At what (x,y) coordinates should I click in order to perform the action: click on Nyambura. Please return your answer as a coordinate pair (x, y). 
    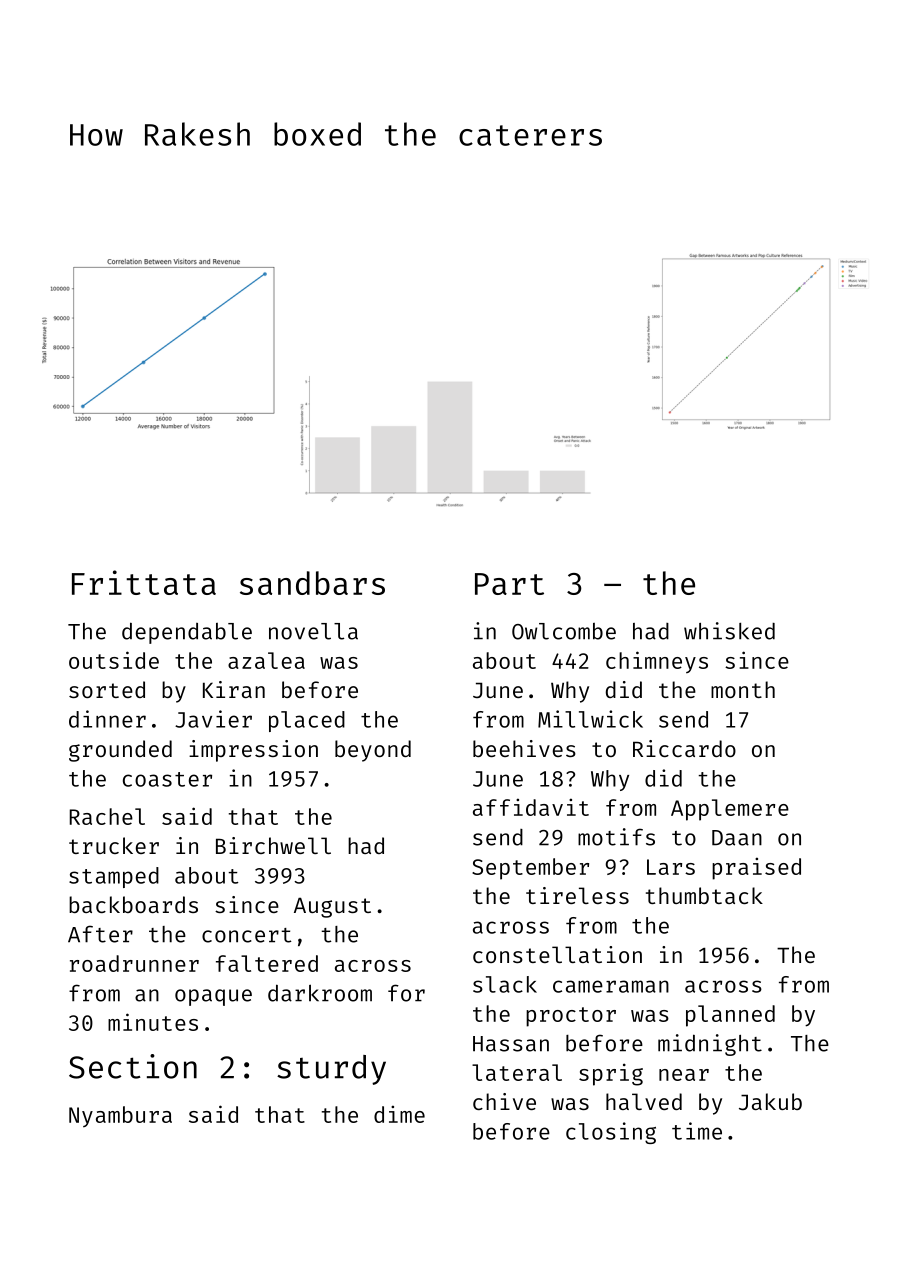
    Looking at the image, I should click on (120, 1116).
